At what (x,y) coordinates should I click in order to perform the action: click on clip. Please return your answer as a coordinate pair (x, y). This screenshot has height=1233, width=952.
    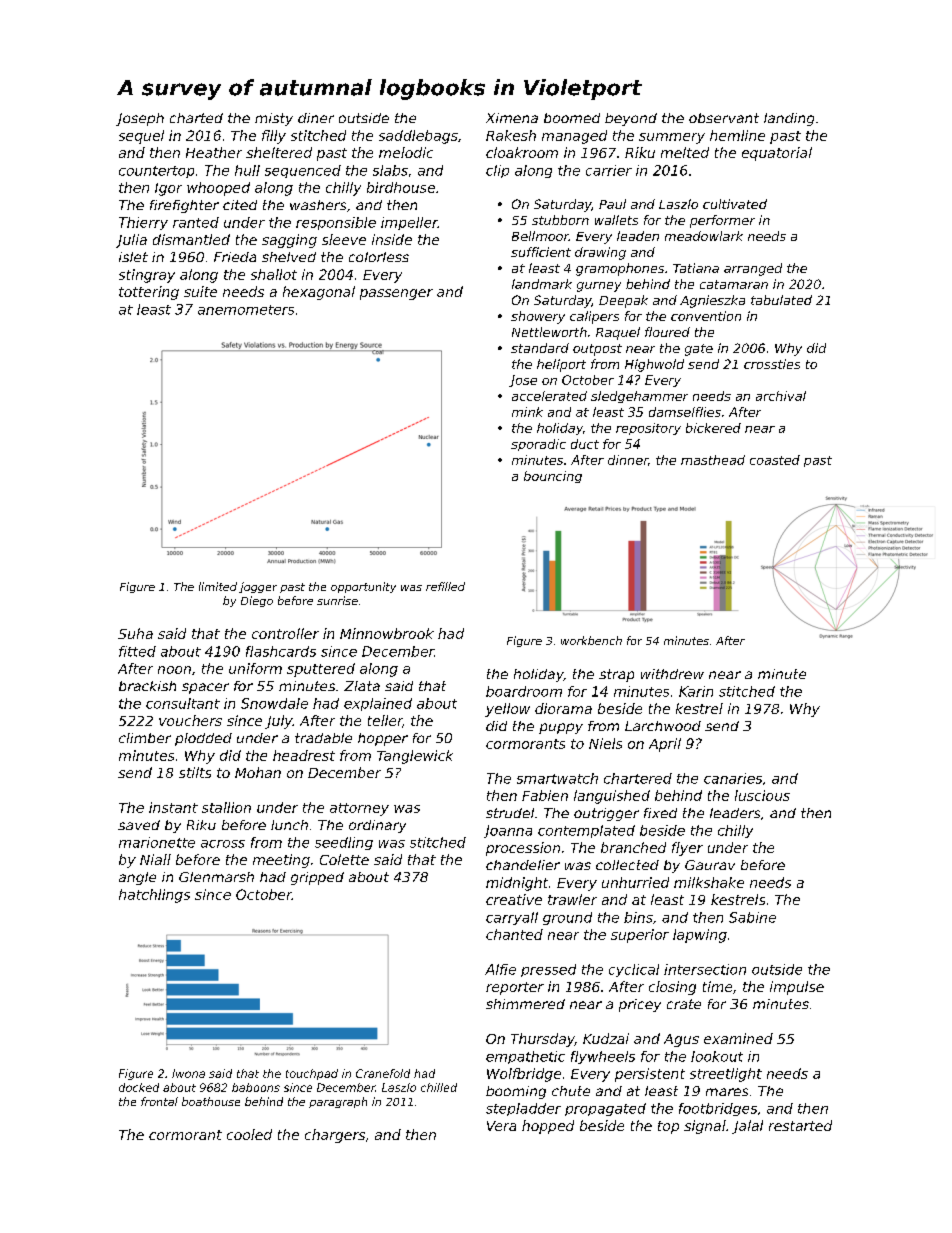
    Looking at the image, I should click on (497, 171).
